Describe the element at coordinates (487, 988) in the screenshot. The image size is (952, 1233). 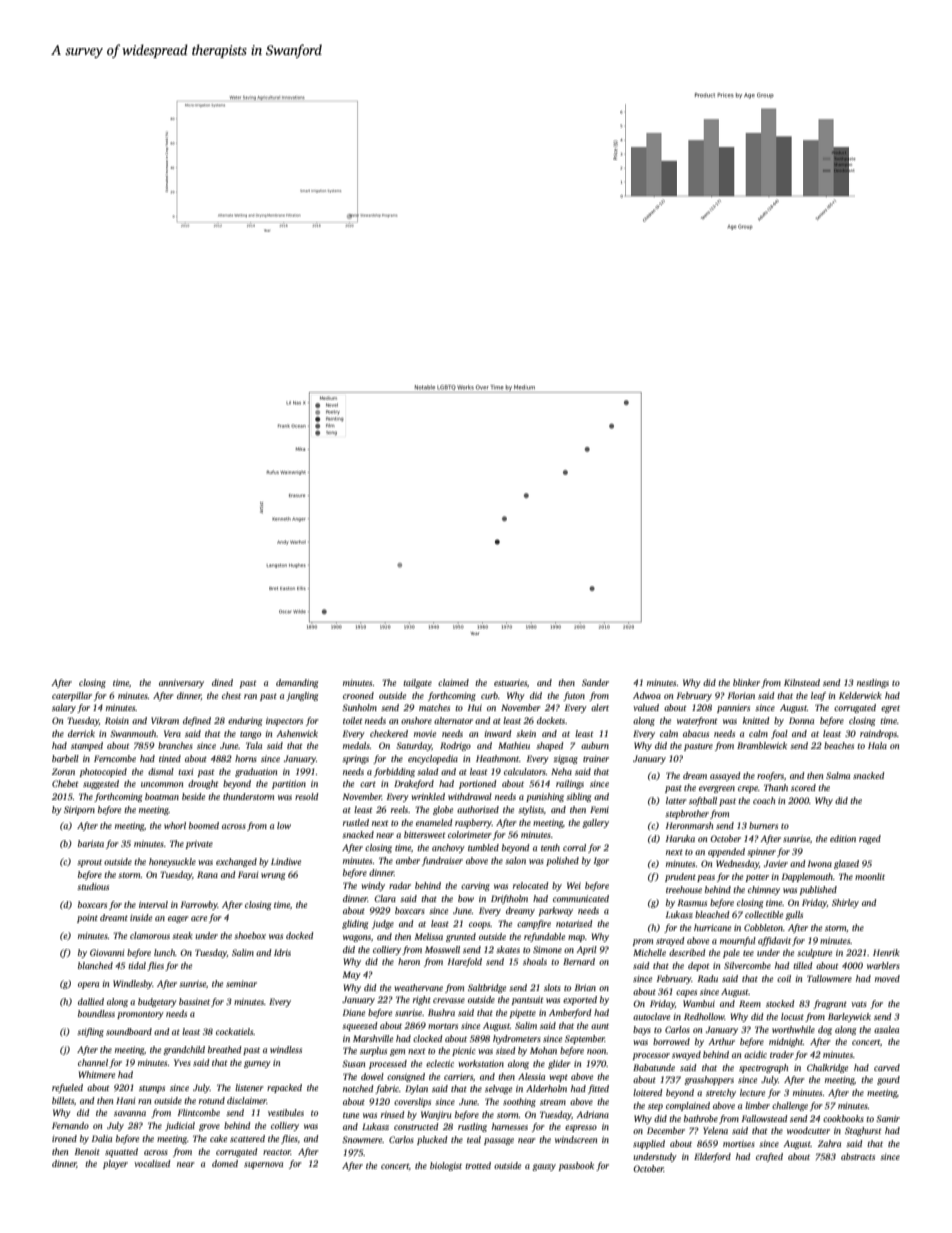
I see `Saltbridge` at that location.
